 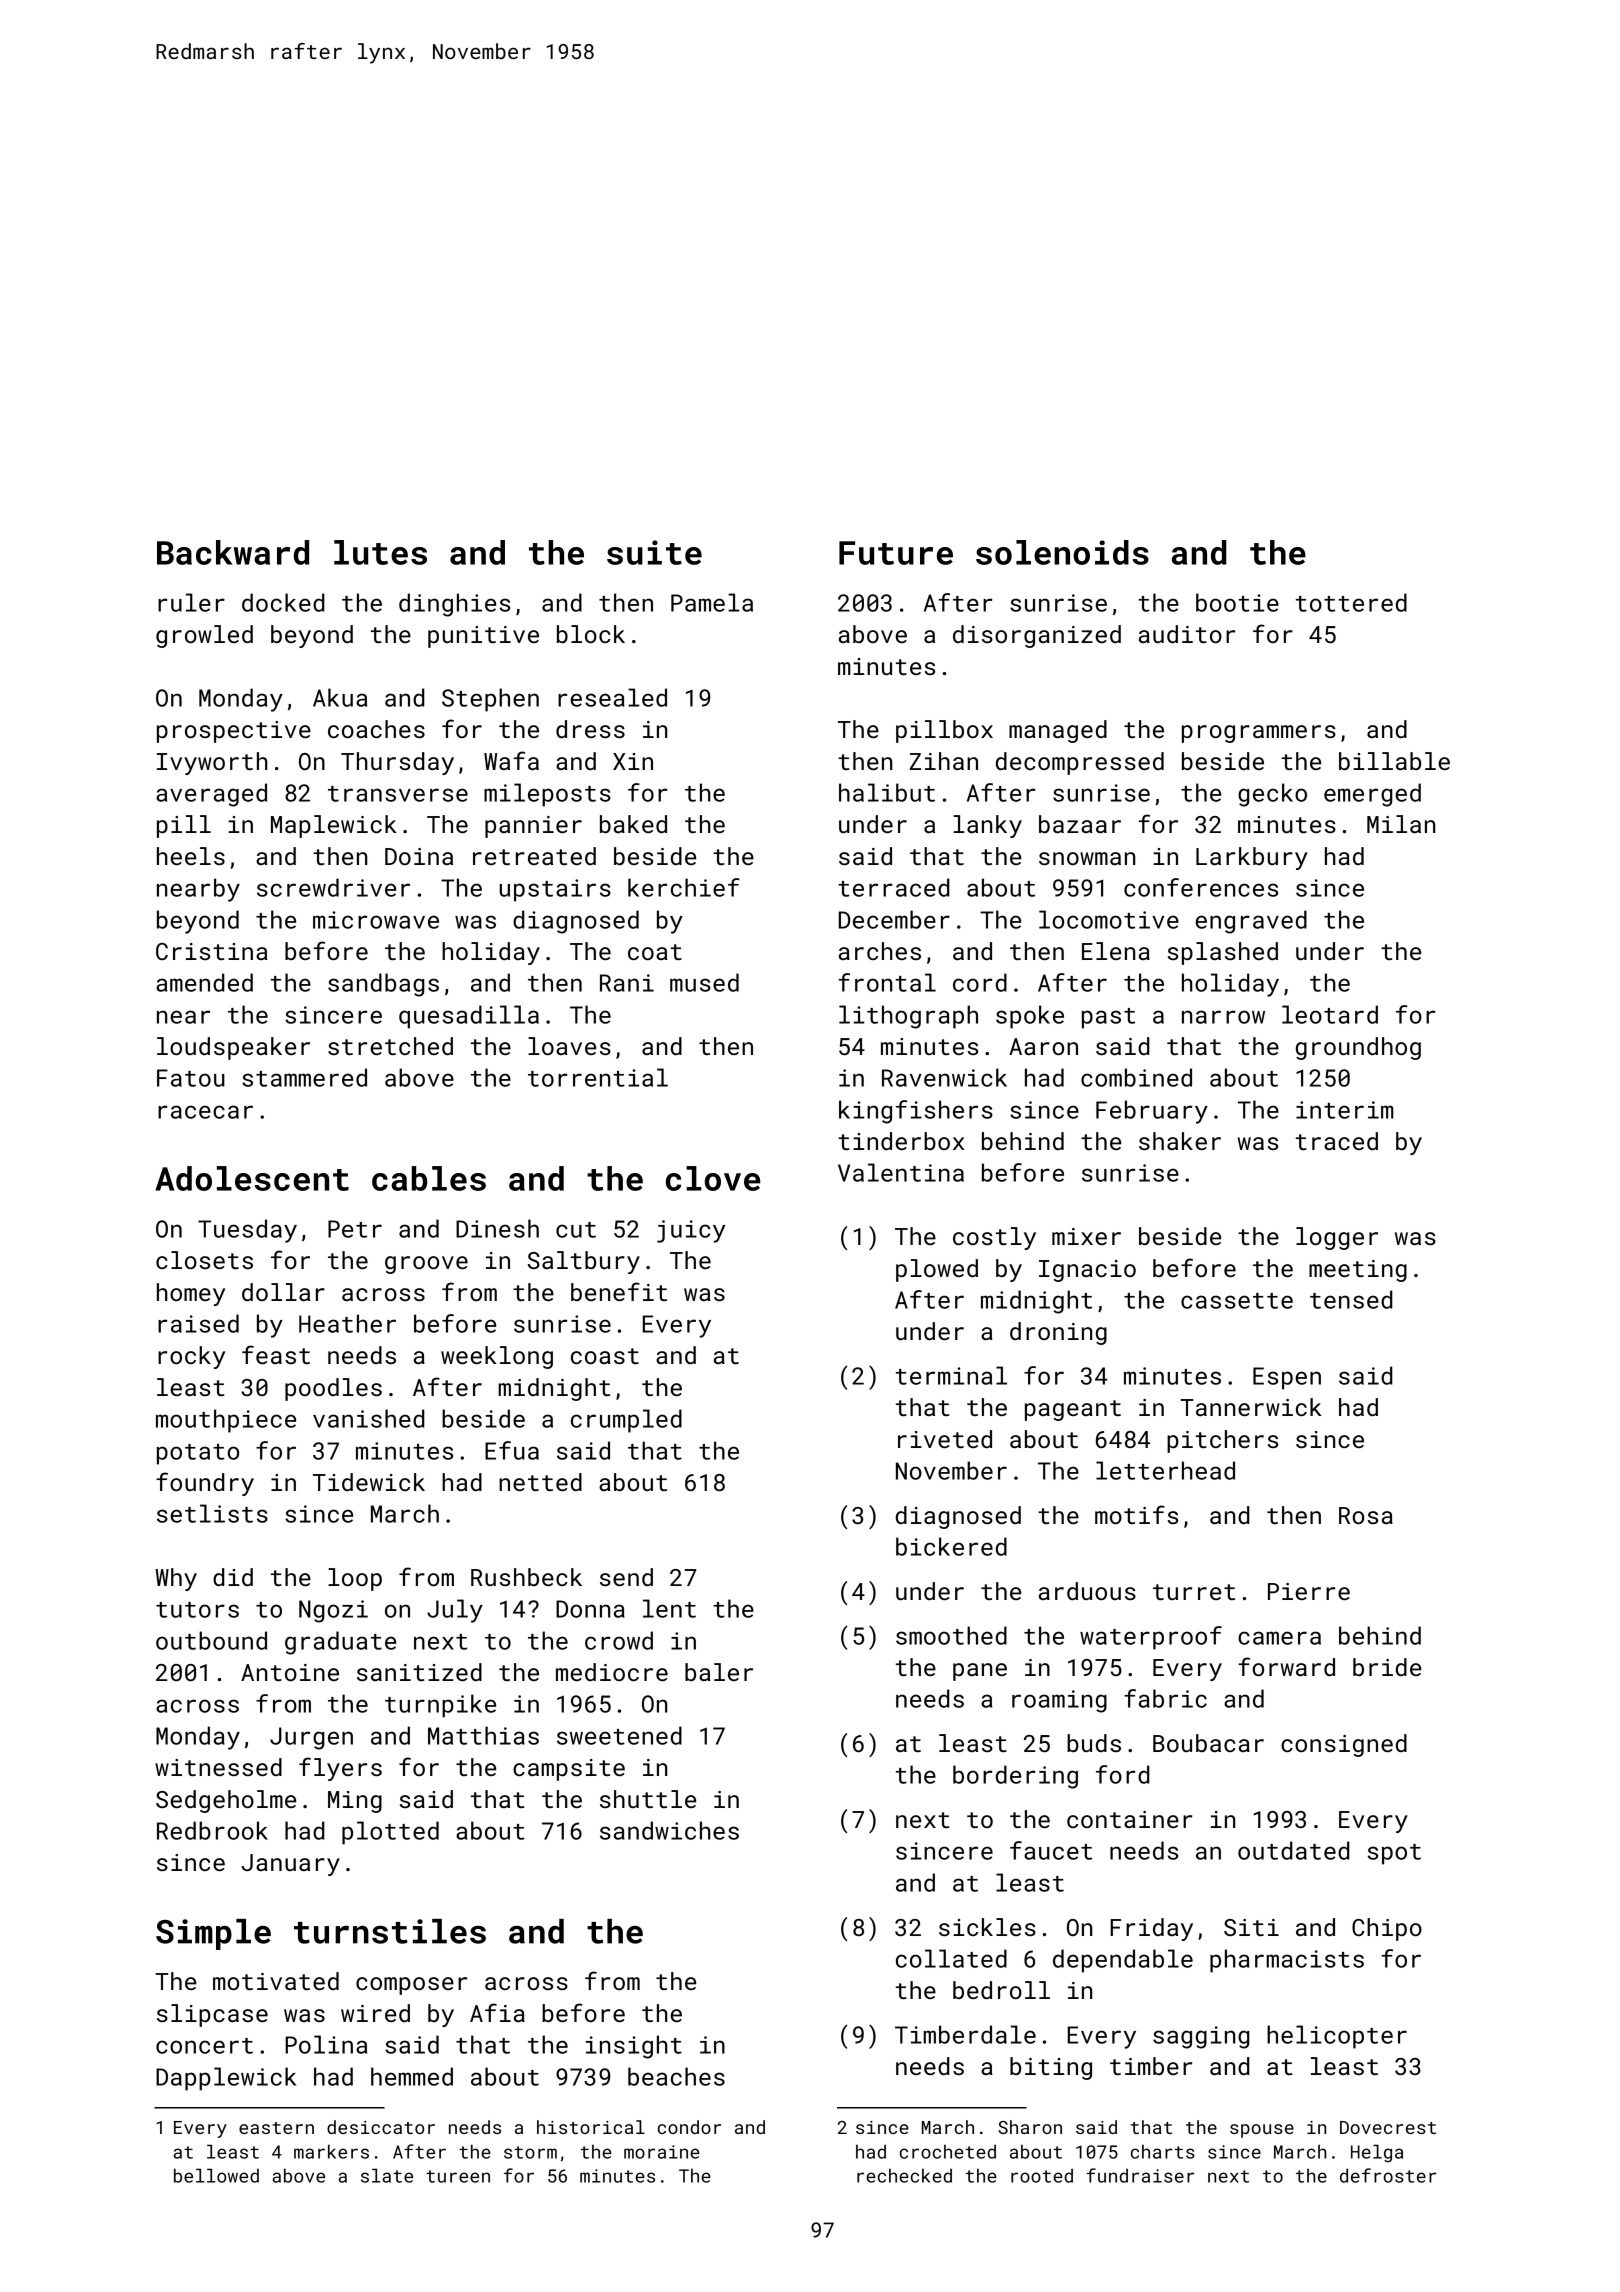 What do you see at coordinates (1388, 2175) in the screenshot?
I see `defroster` at bounding box center [1388, 2175].
